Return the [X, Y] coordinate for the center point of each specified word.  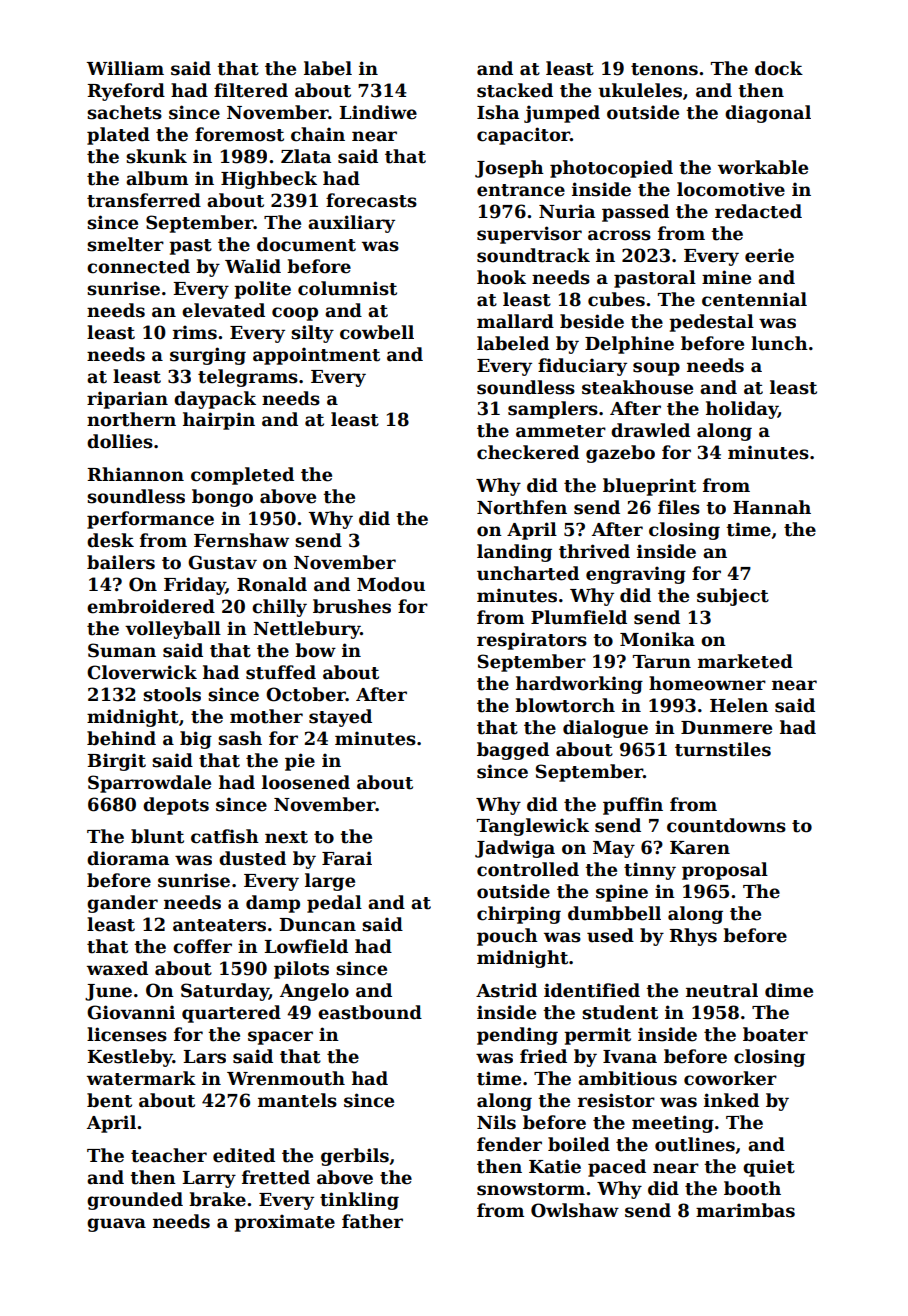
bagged [513, 751]
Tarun [662, 662]
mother [266, 716]
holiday [742, 410]
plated [118, 136]
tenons [664, 69]
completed [242, 476]
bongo [222, 498]
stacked [515, 90]
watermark [141, 1078]
